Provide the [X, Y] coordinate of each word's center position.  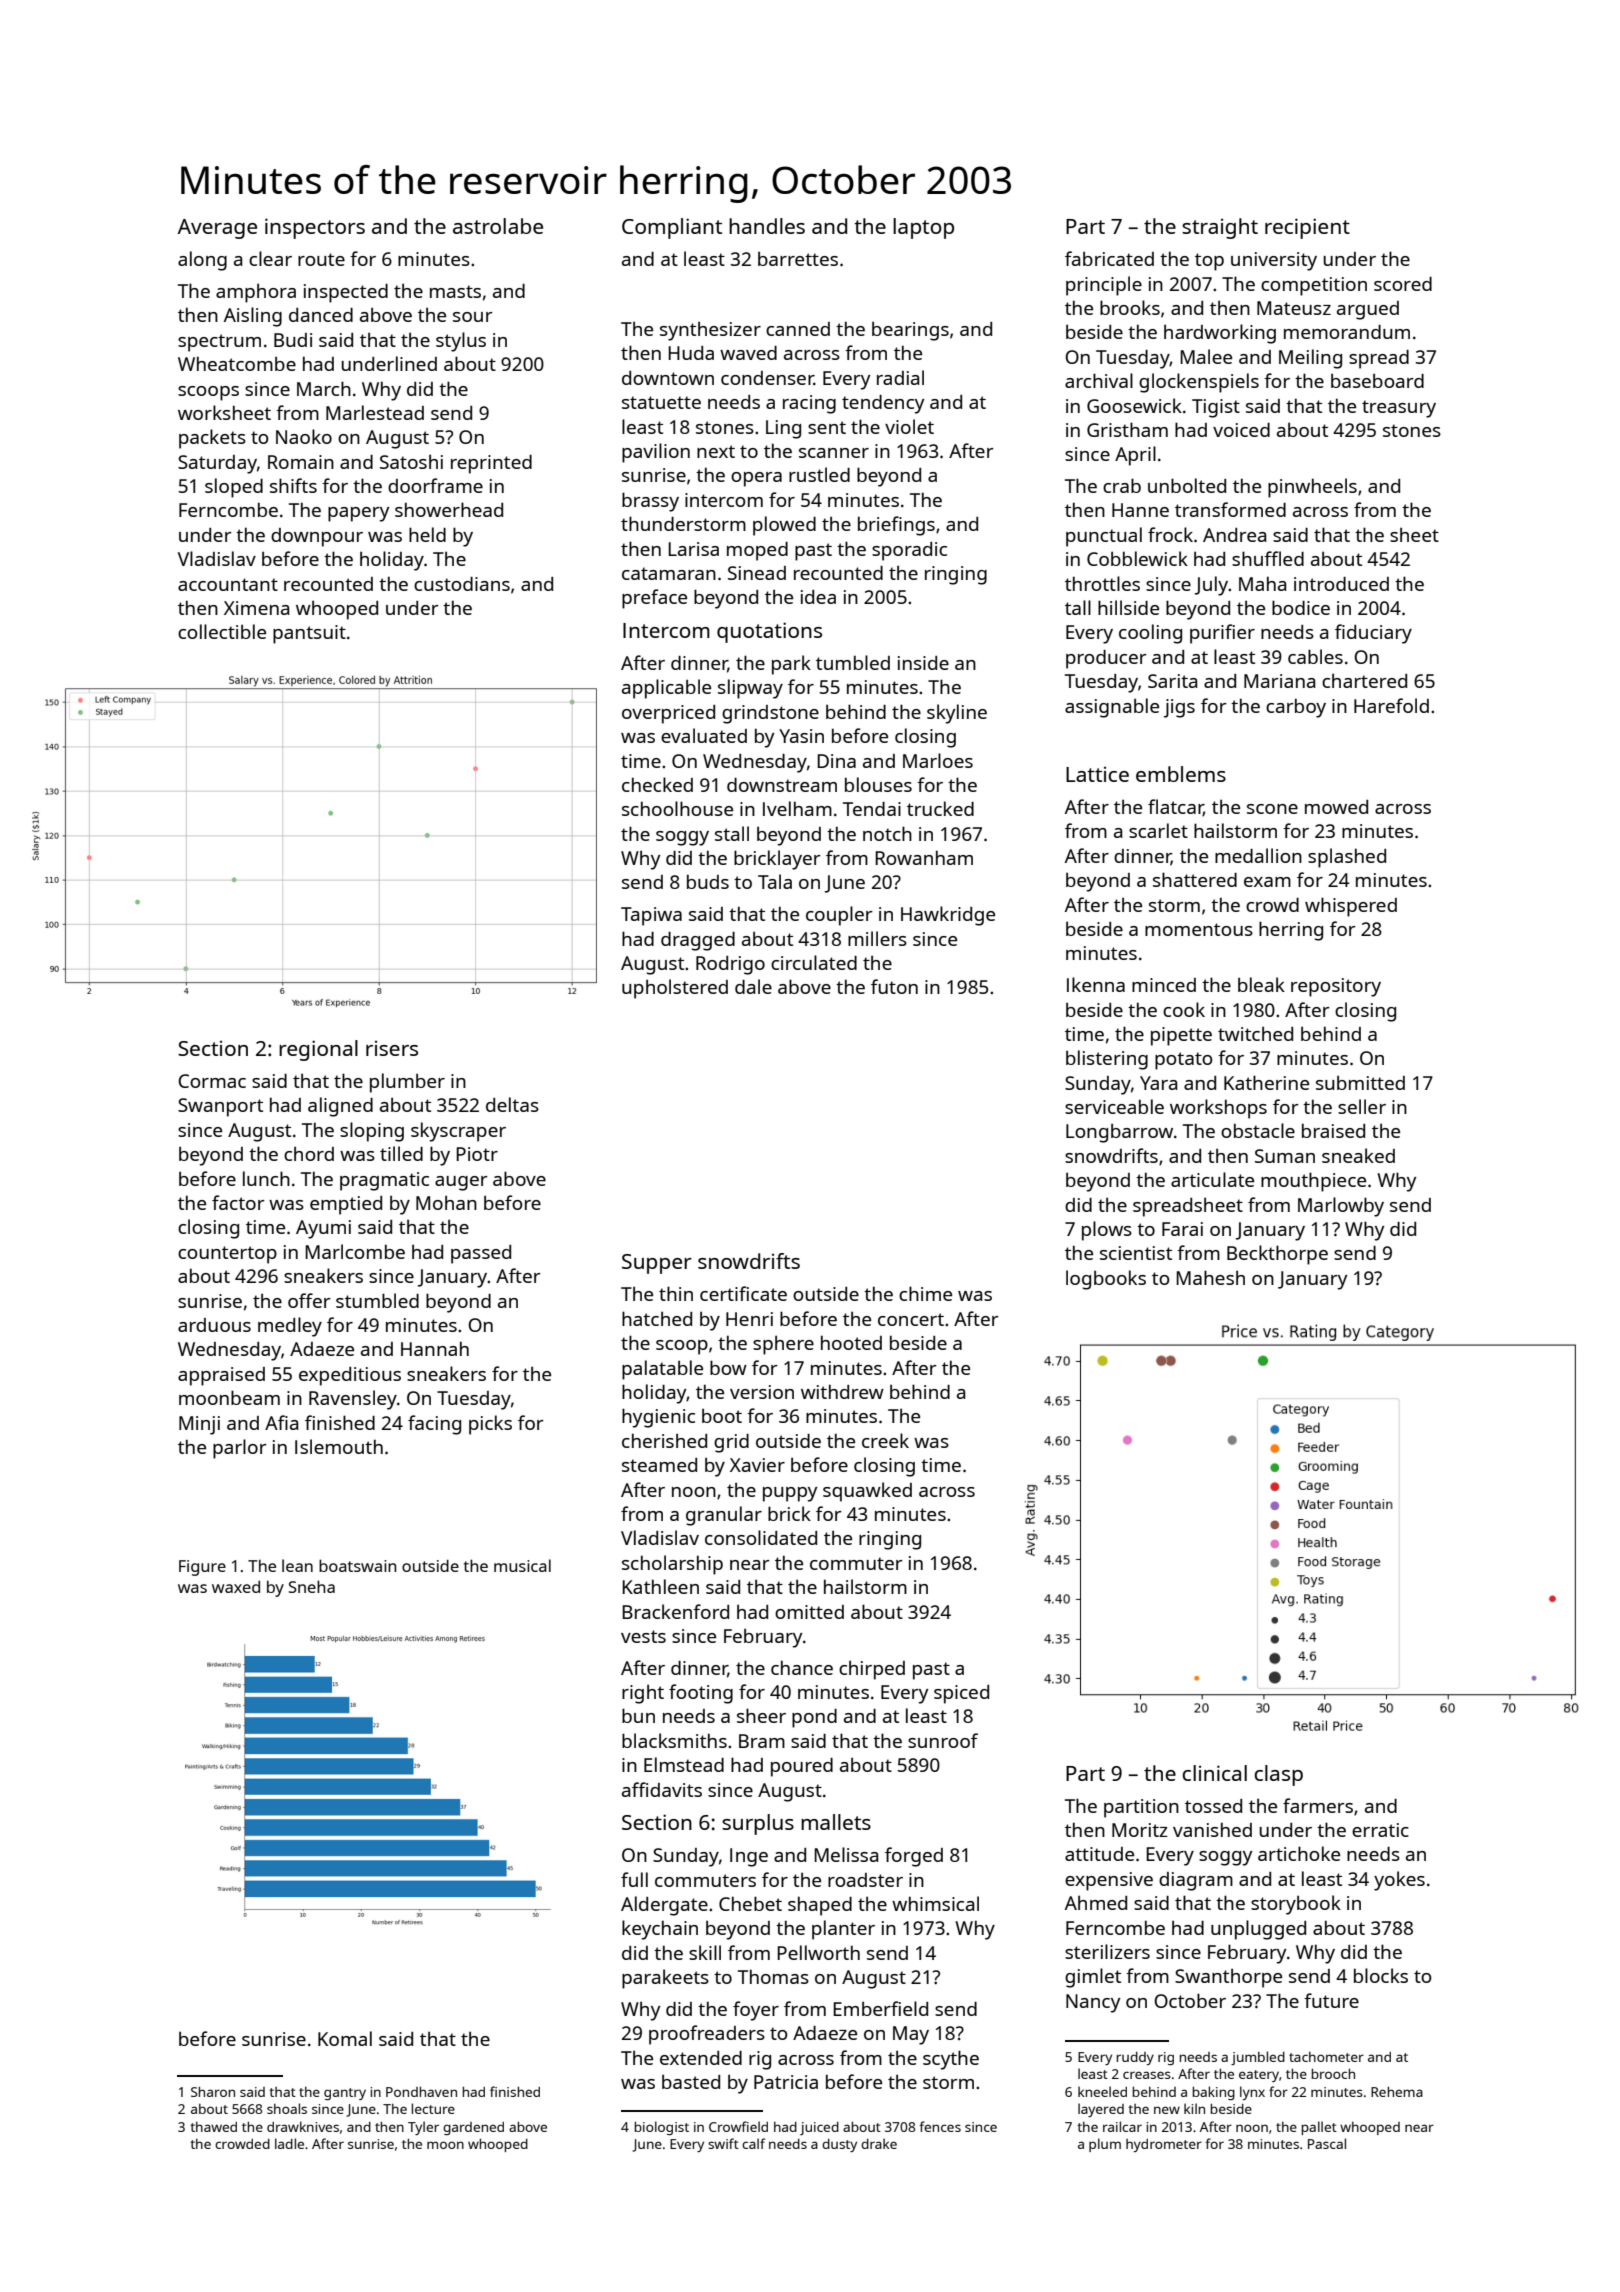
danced [321, 315]
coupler [839, 916]
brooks [1130, 307]
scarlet [1158, 830]
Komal [345, 2038]
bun [638, 1715]
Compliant [672, 228]
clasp [1278, 1775]
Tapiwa [651, 916]
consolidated [761, 1537]
